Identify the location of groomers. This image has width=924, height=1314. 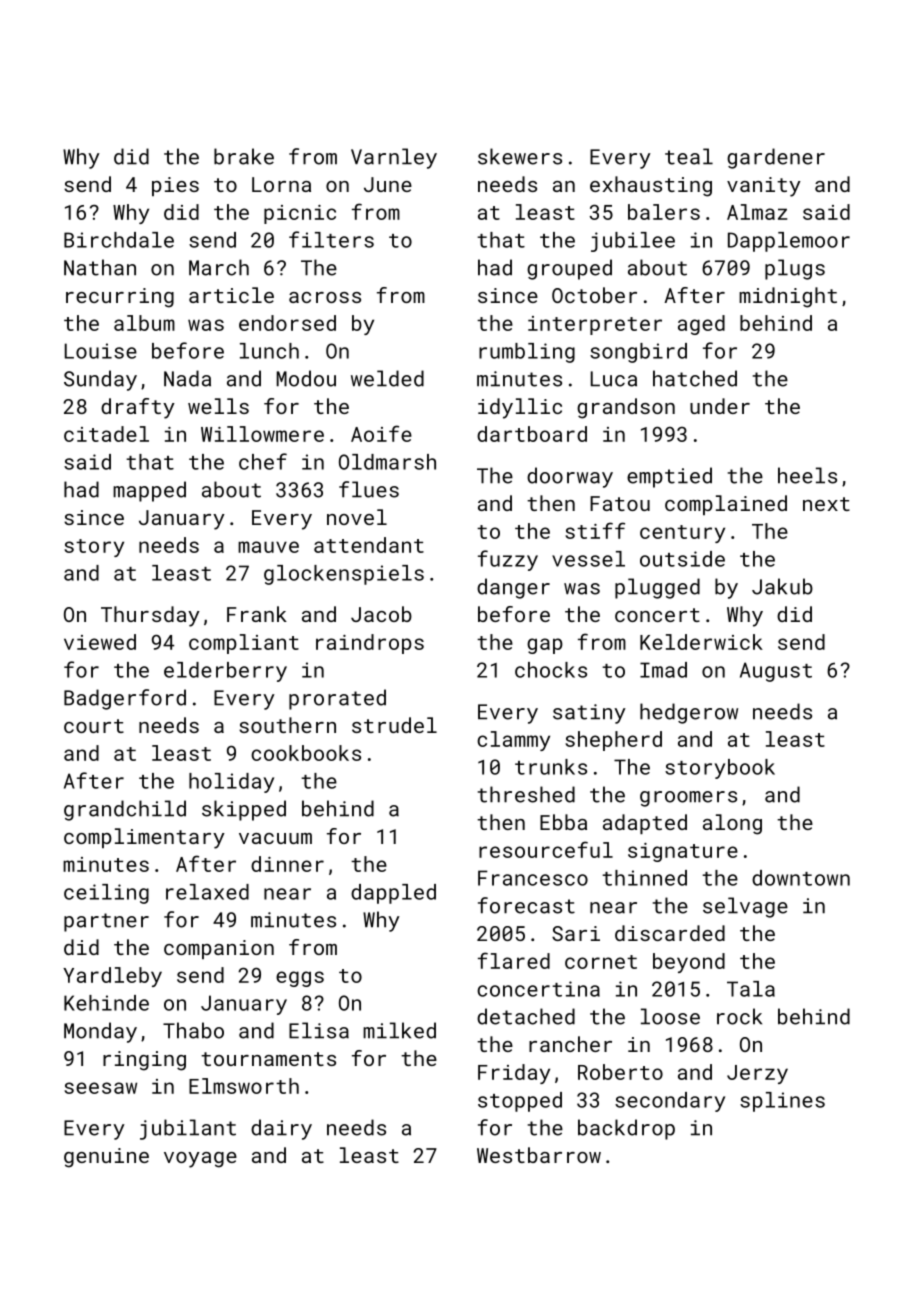
(688, 799).
